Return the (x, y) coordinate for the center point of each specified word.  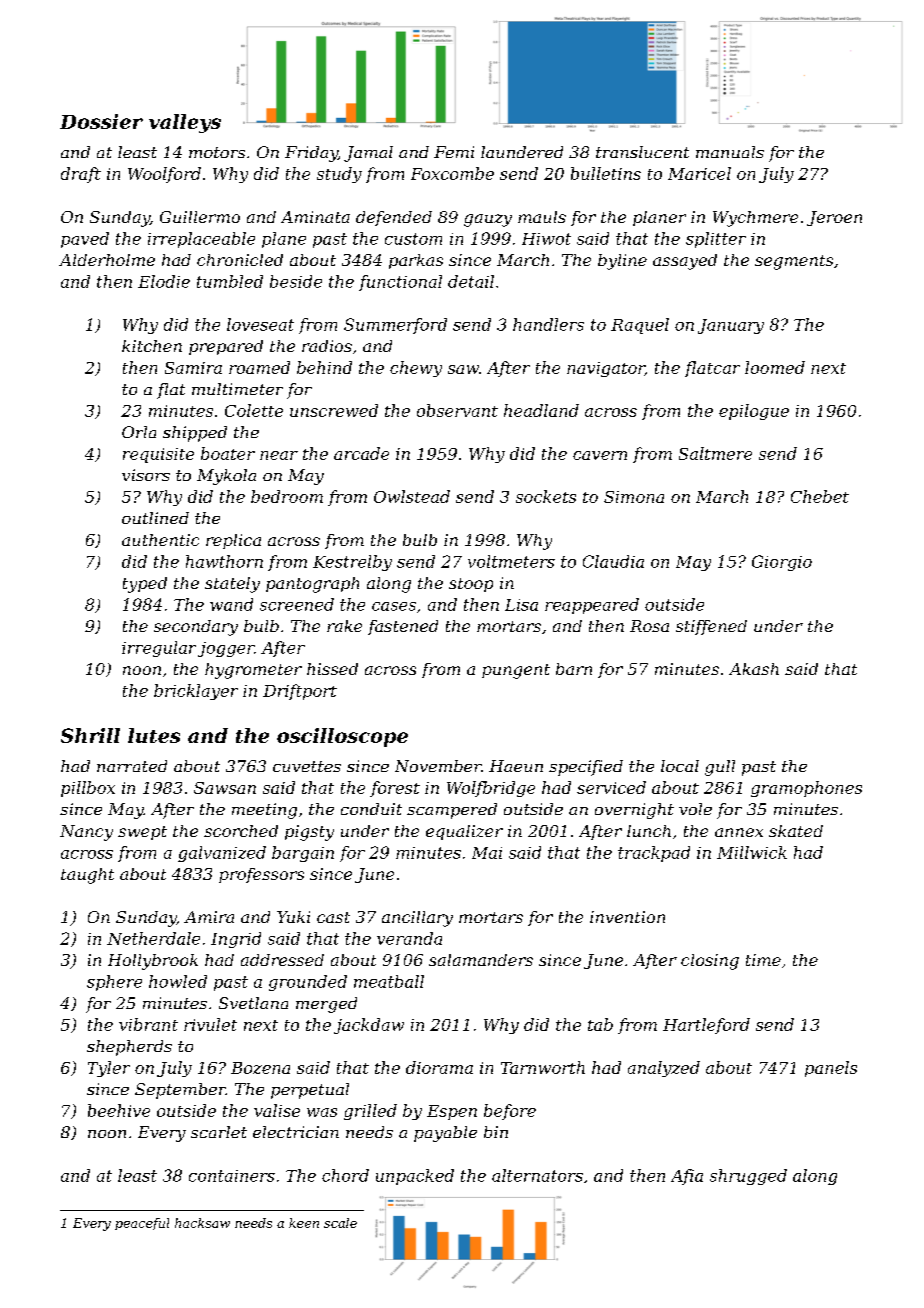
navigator (606, 369)
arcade (361, 453)
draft (81, 175)
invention (627, 917)
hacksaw (202, 1223)
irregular (159, 649)
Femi (454, 152)
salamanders (481, 960)
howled (178, 981)
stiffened (711, 627)
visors (146, 475)
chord (345, 1175)
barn (574, 669)
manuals (730, 152)
